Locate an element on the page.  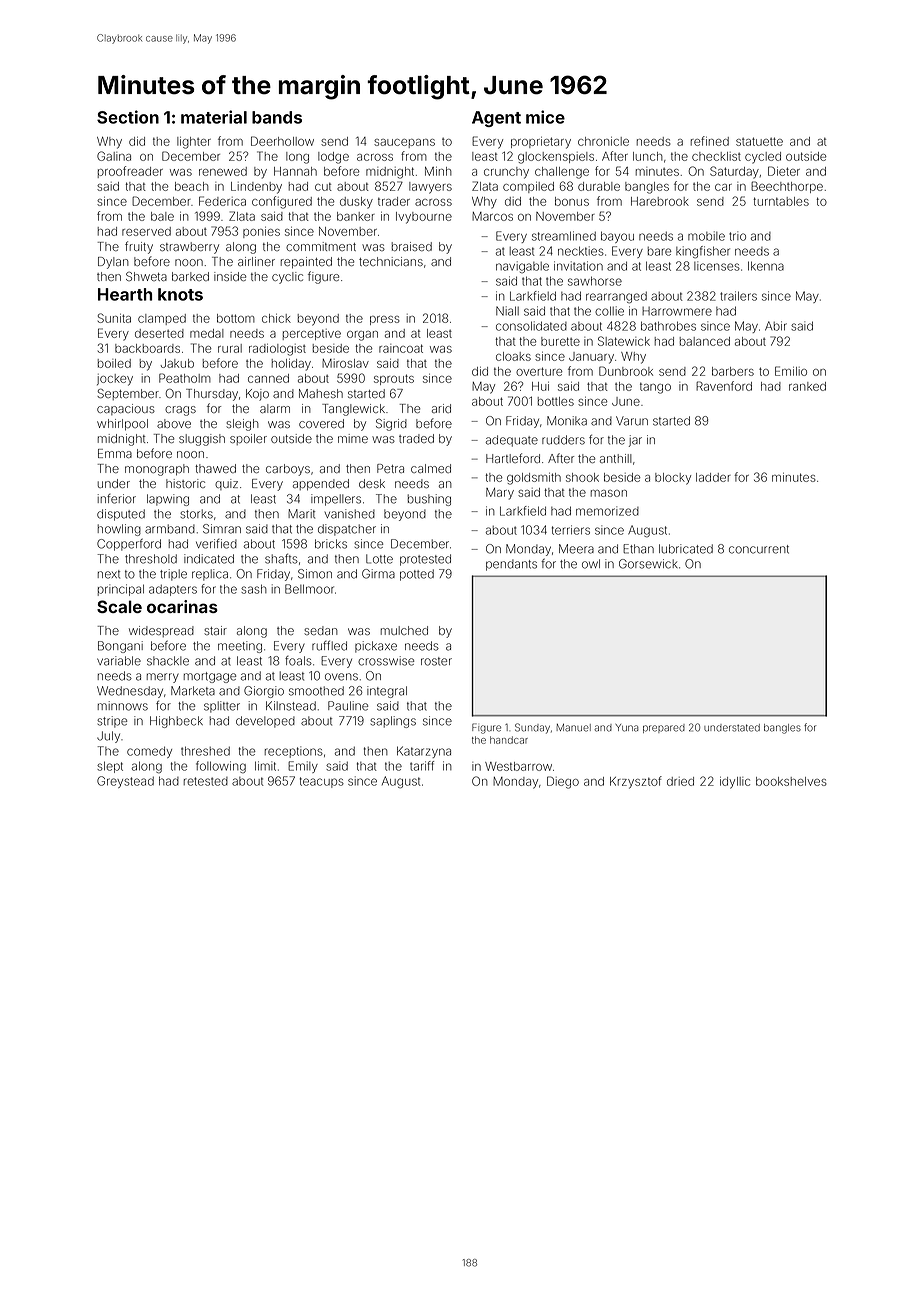
pickaxe is located at coordinates (376, 647).
